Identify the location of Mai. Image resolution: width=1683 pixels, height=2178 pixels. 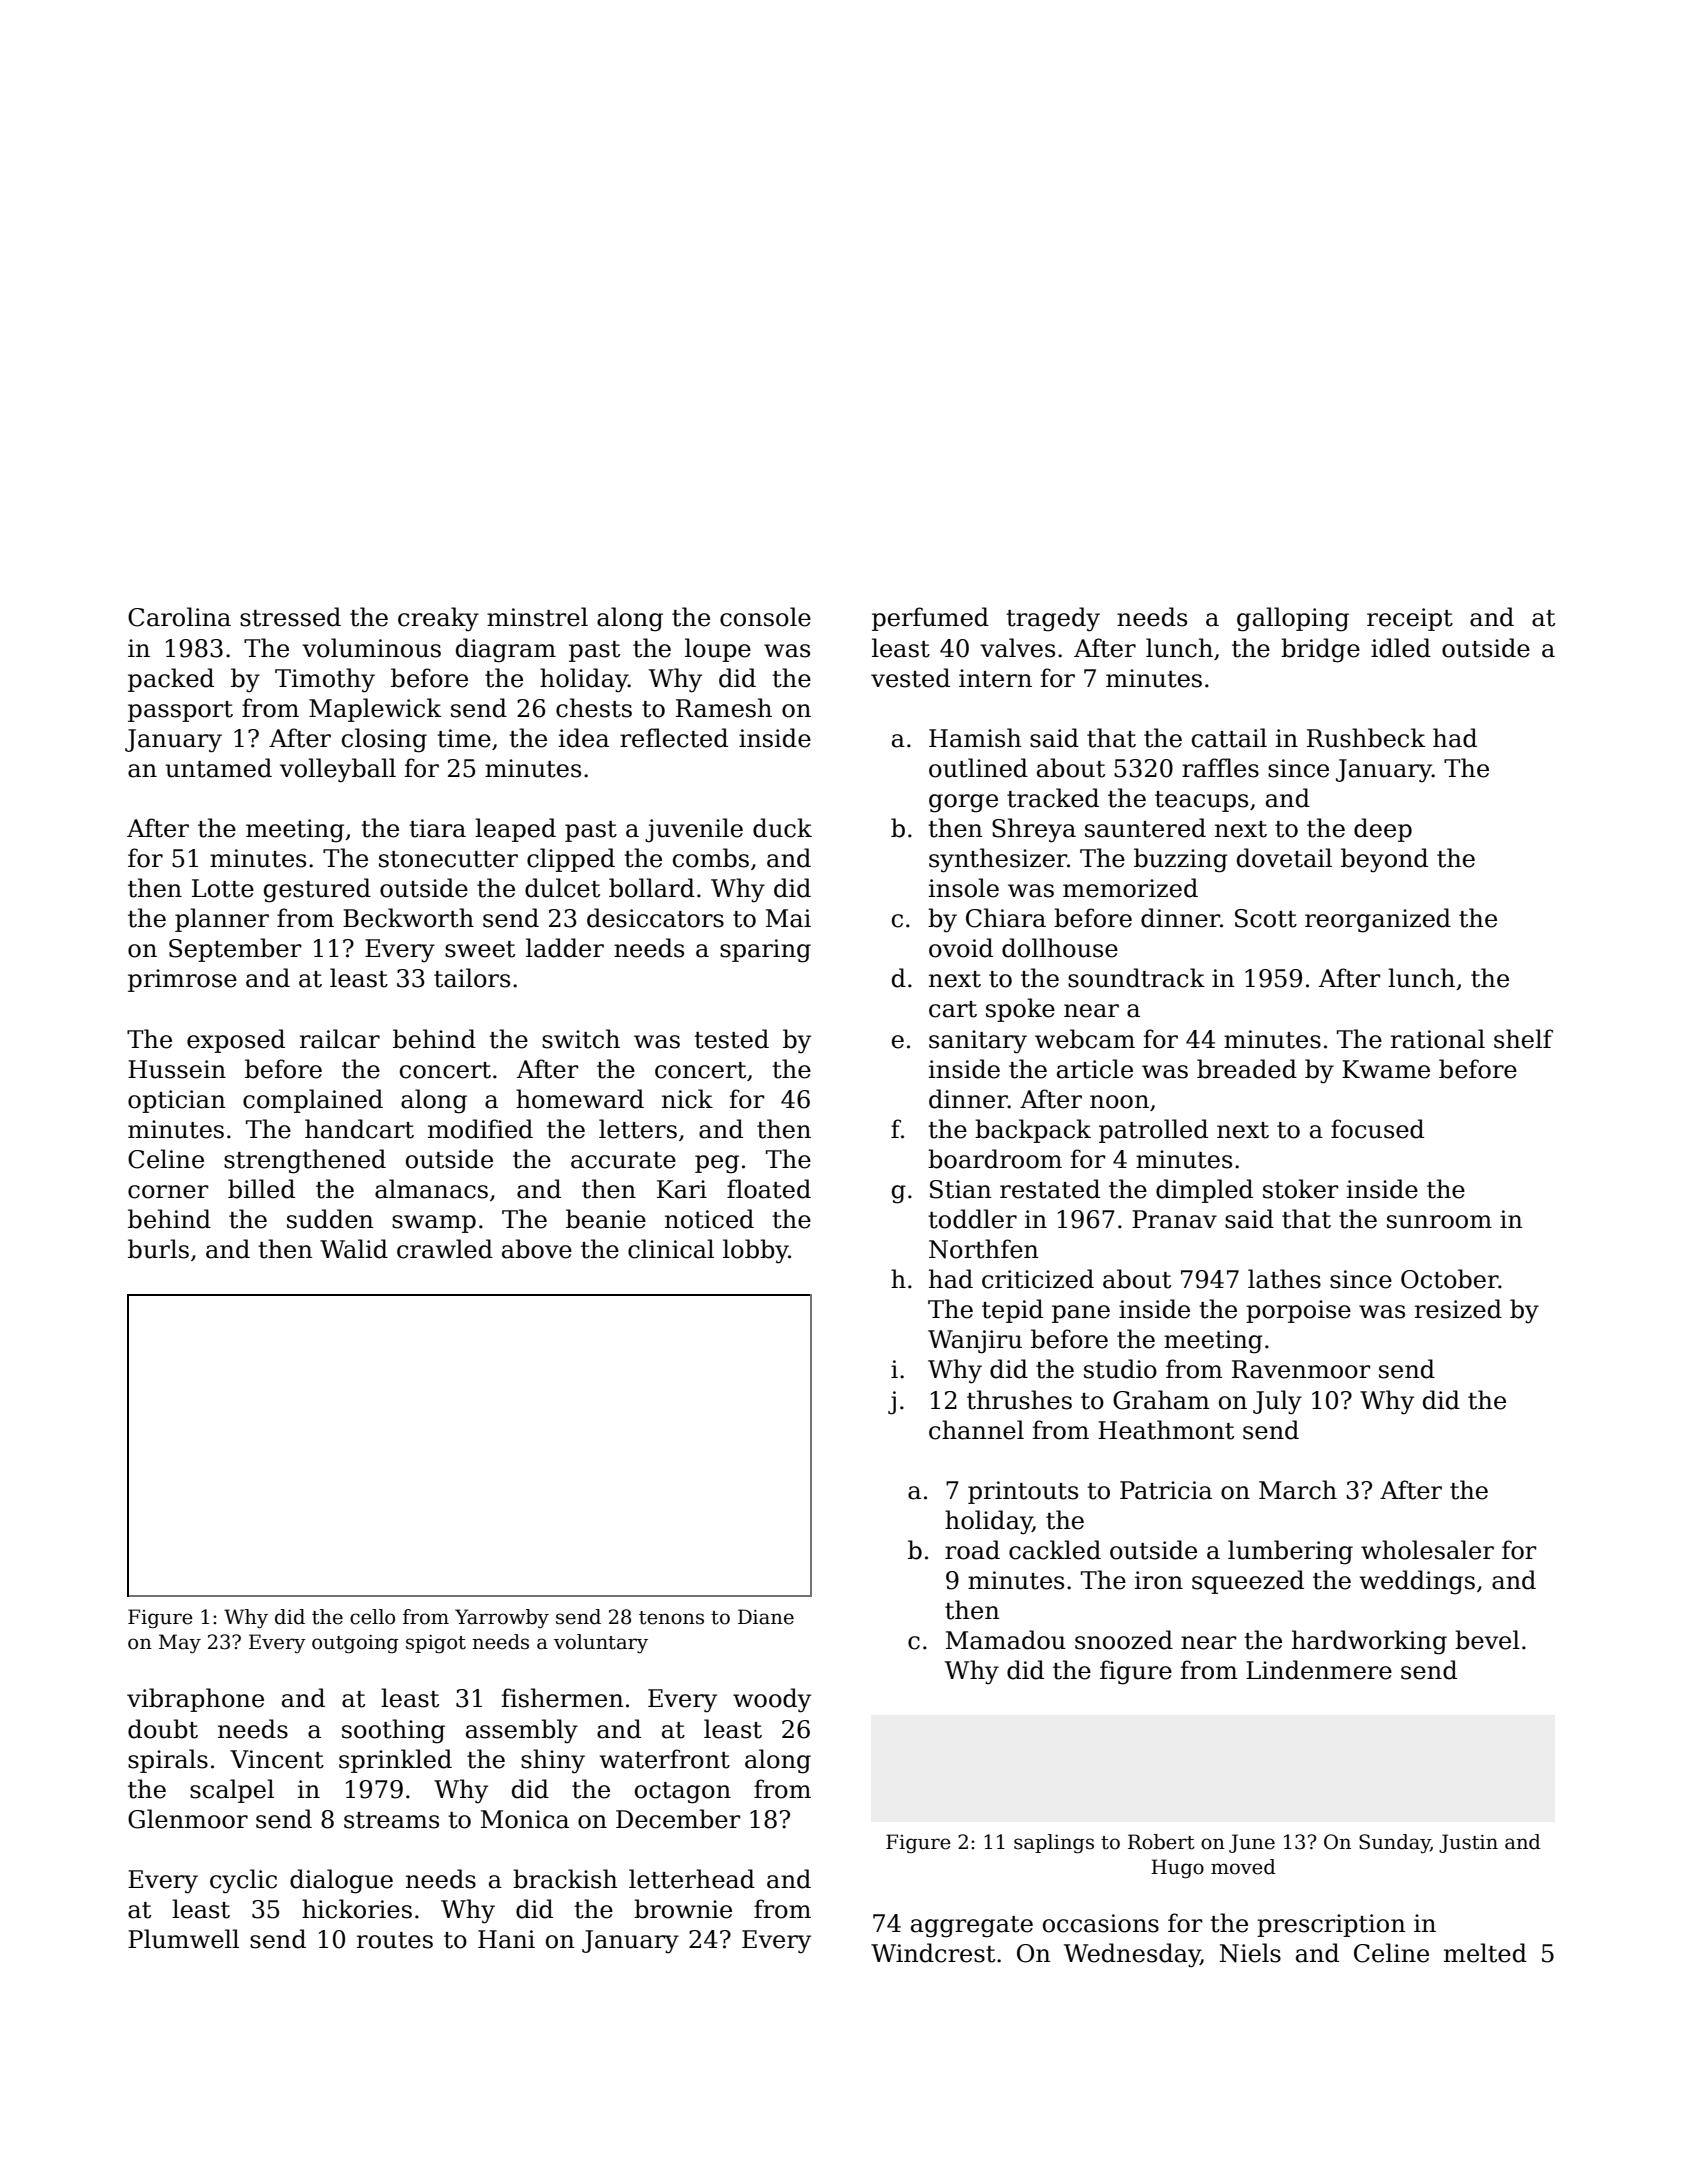
(788, 918).
